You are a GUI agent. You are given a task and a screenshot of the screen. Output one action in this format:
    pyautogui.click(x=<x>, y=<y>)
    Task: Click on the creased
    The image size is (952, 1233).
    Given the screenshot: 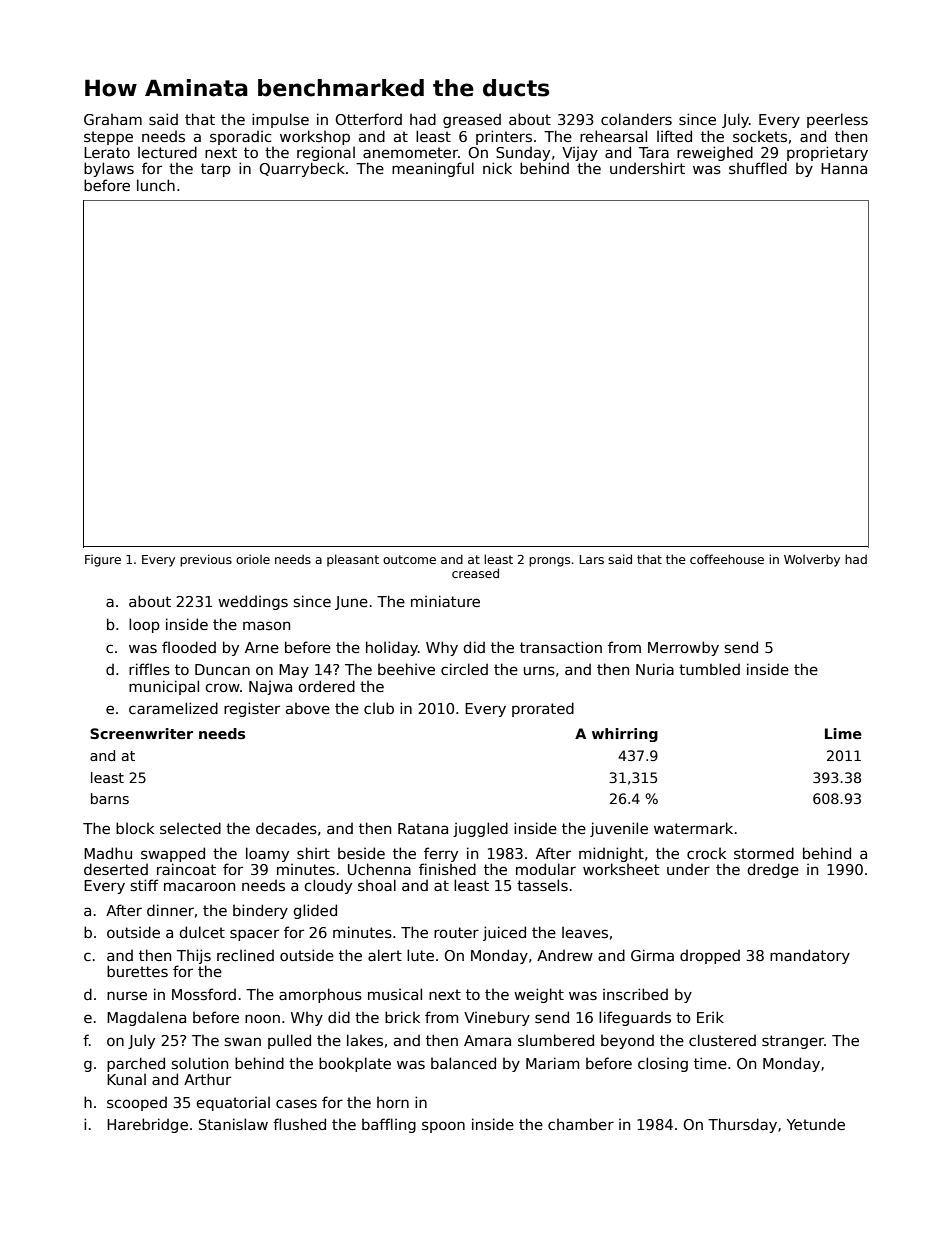 What is the action you would take?
    pyautogui.click(x=475, y=573)
